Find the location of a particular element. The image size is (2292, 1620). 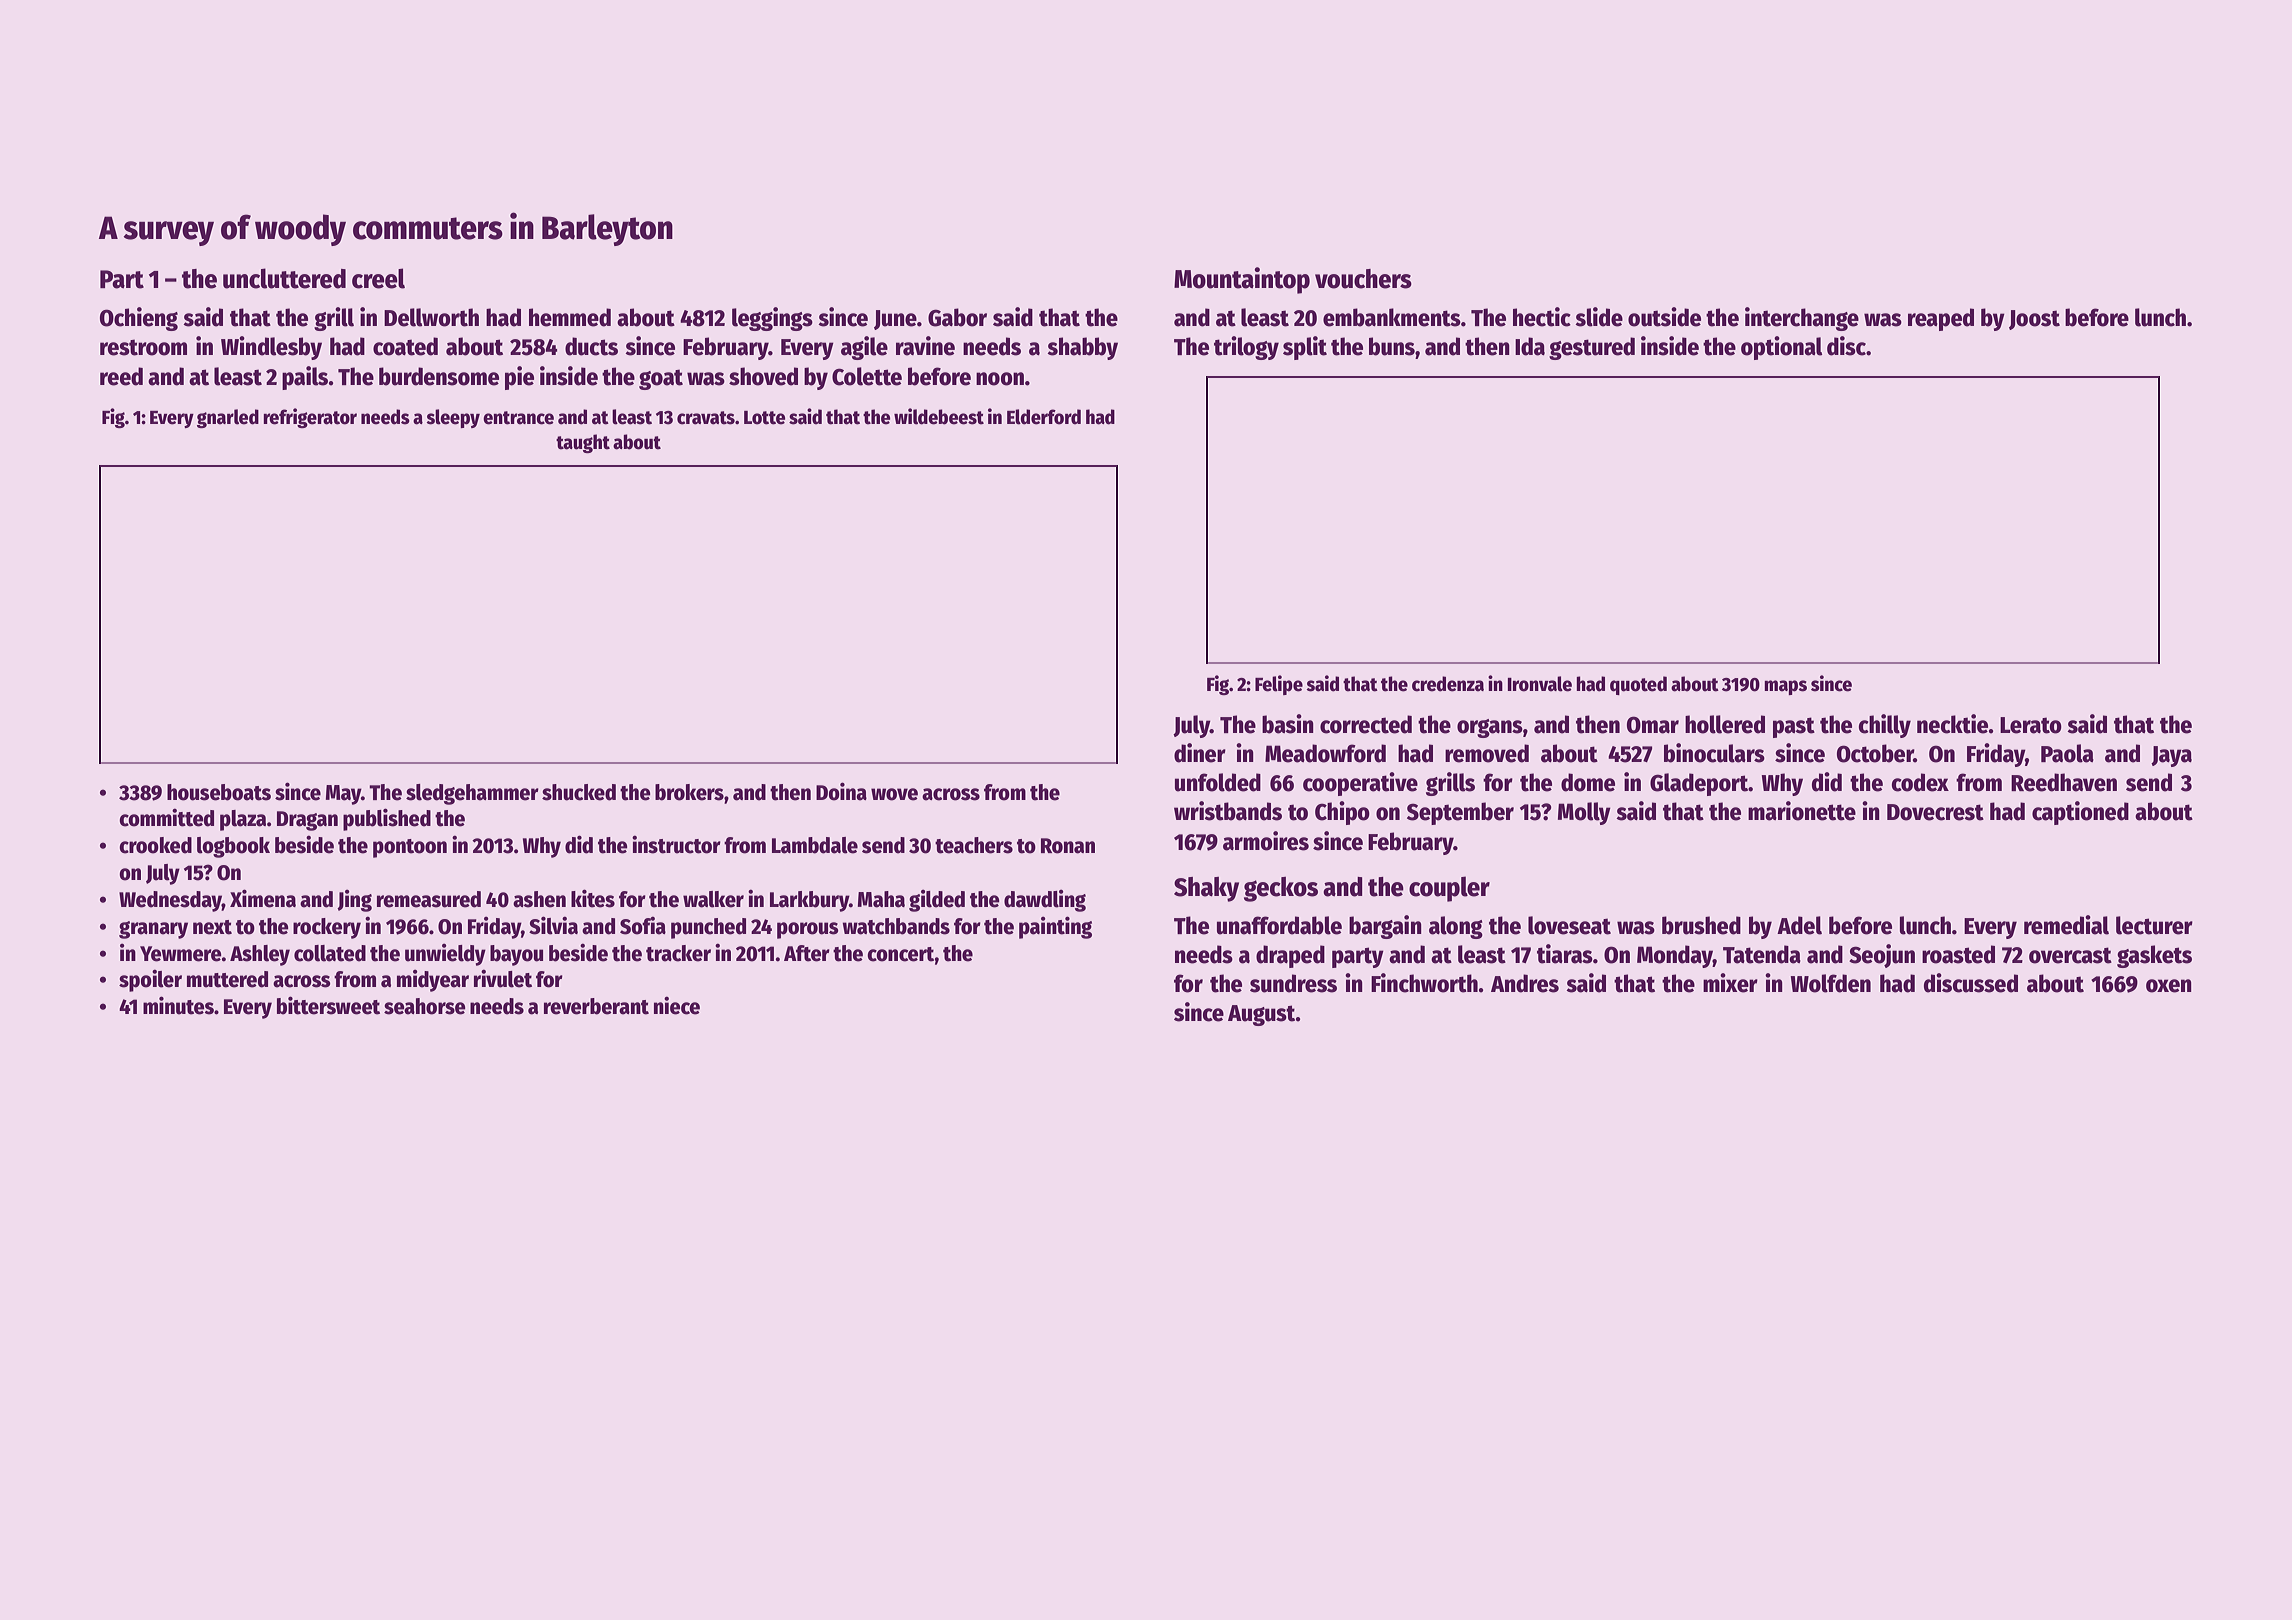

embankments is located at coordinates (1392, 317).
